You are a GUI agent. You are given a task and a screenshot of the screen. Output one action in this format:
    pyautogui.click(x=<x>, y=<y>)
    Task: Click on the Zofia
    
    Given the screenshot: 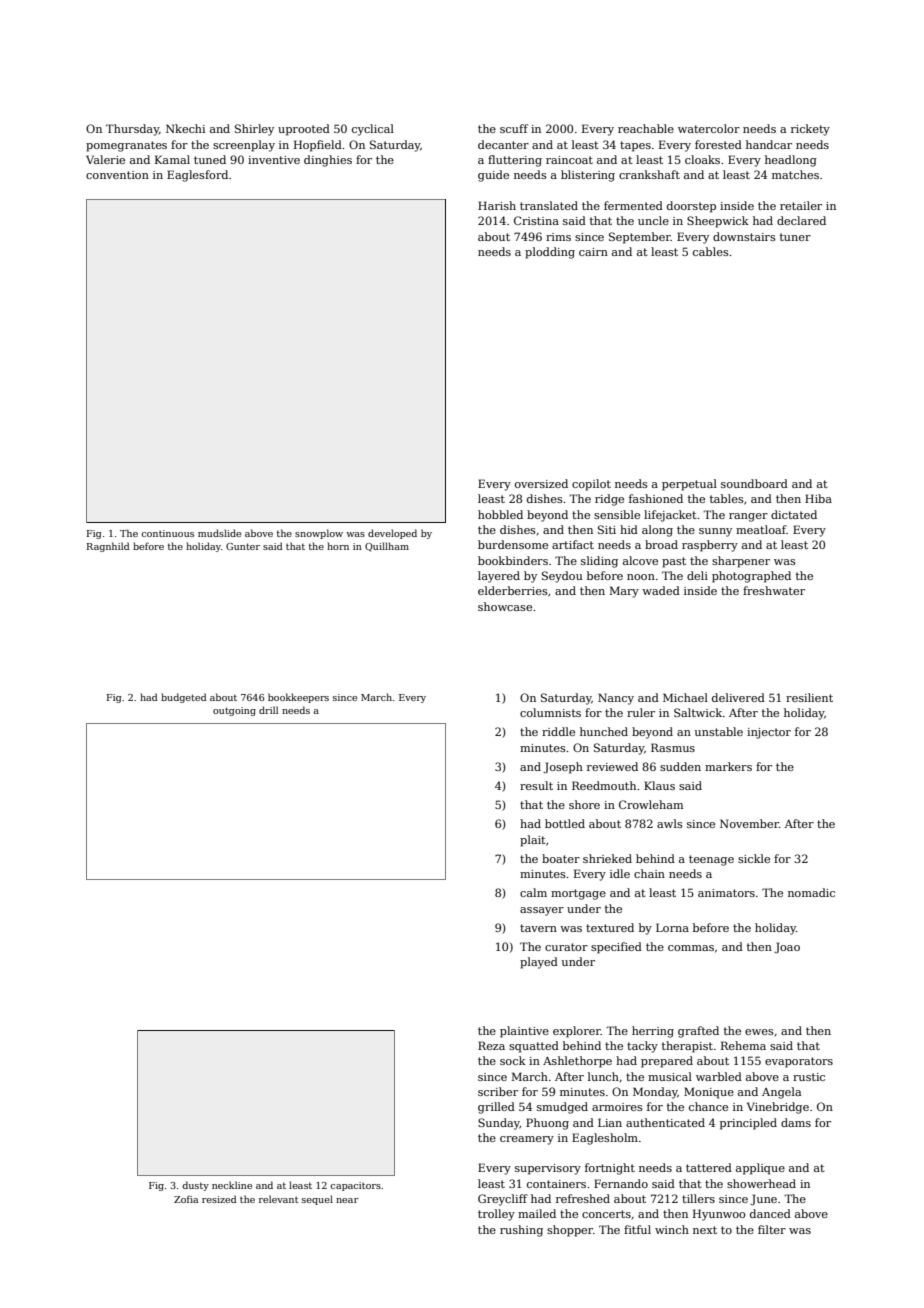 What is the action you would take?
    pyautogui.click(x=186, y=1199)
